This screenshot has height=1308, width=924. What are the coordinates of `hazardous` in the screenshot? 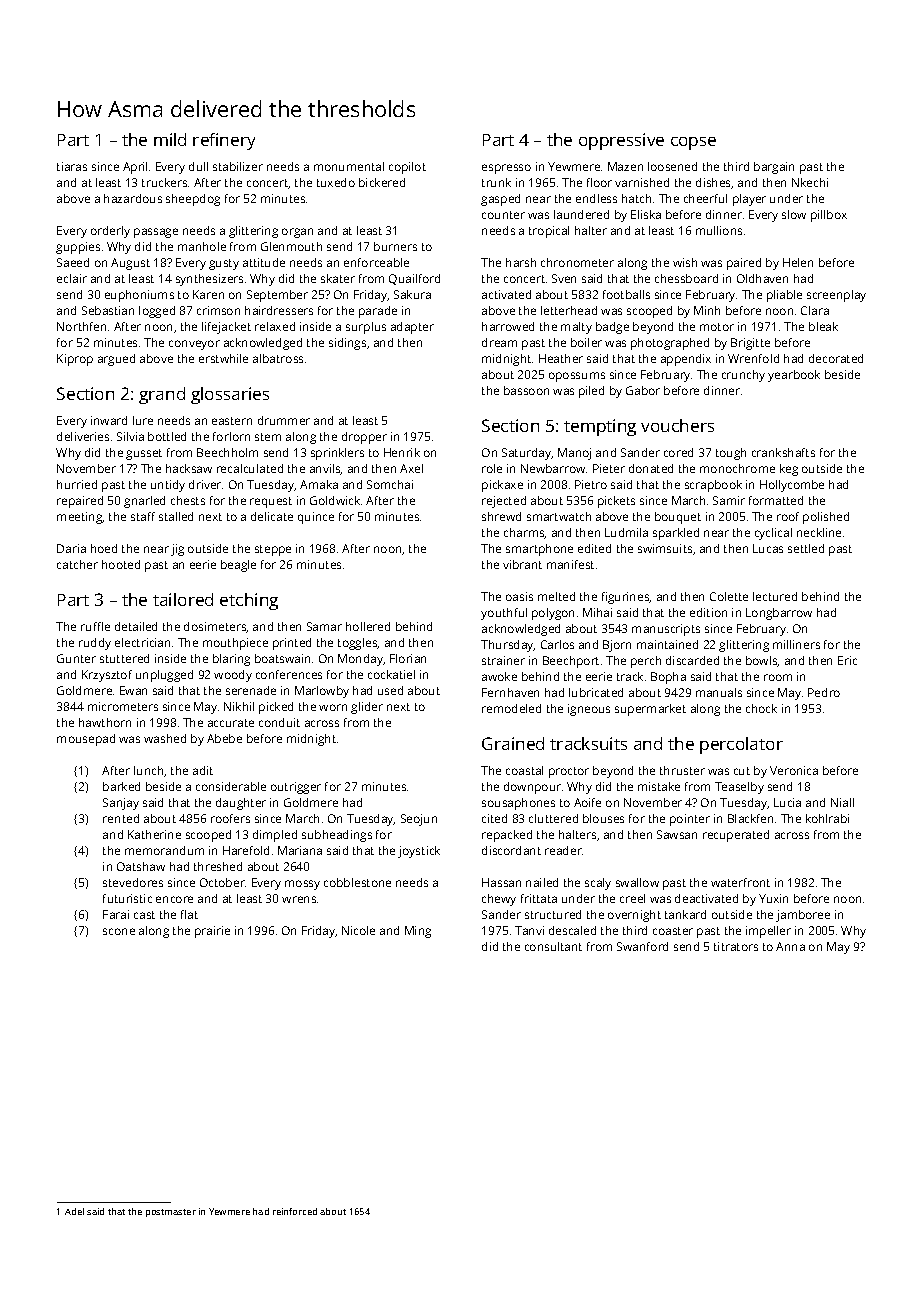 It's located at (133, 198).
